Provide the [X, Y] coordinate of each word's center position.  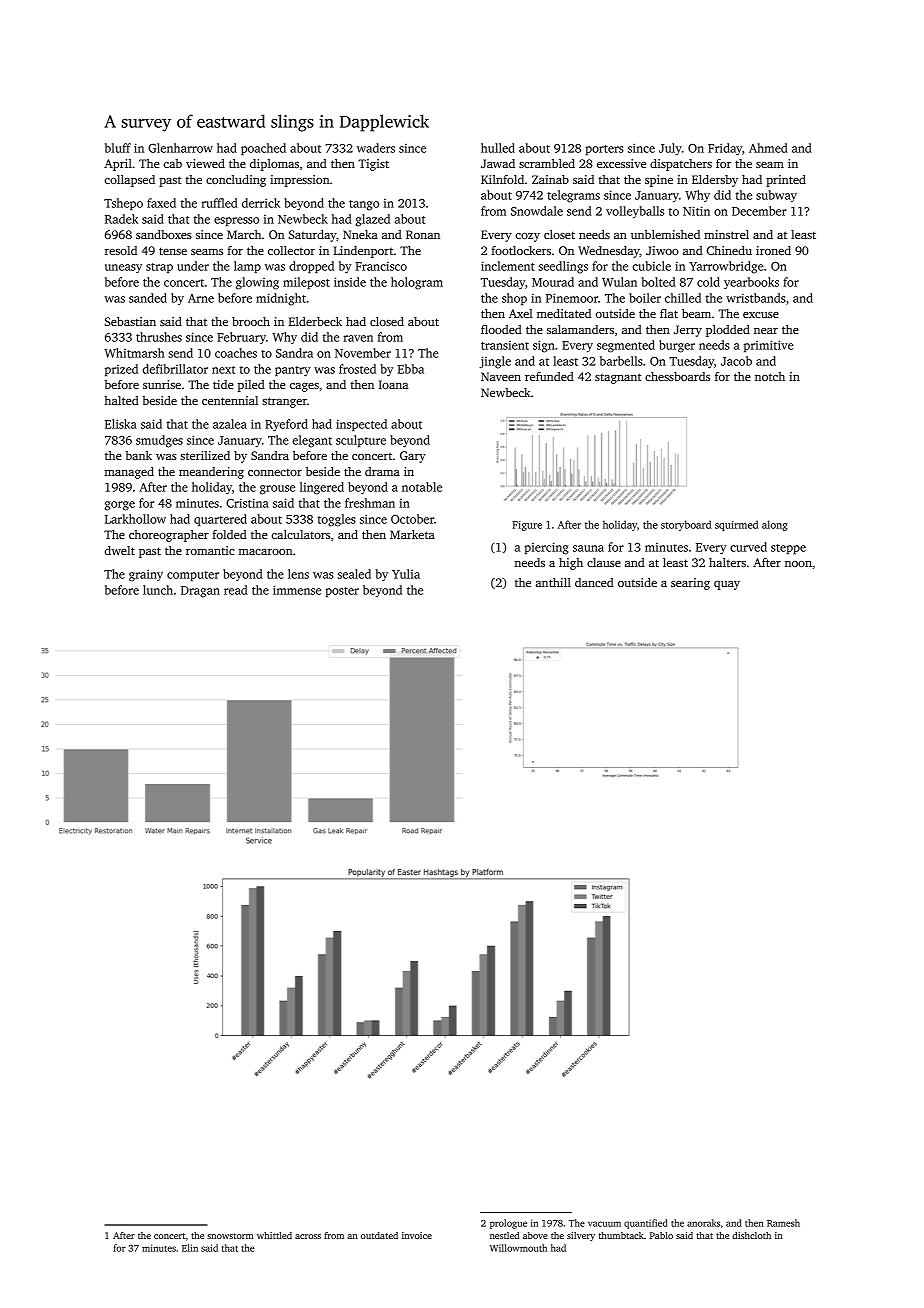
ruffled [219, 203]
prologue [508, 1224]
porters [605, 150]
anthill [553, 582]
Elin [190, 1248]
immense [297, 590]
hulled [498, 148]
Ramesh [783, 1223]
